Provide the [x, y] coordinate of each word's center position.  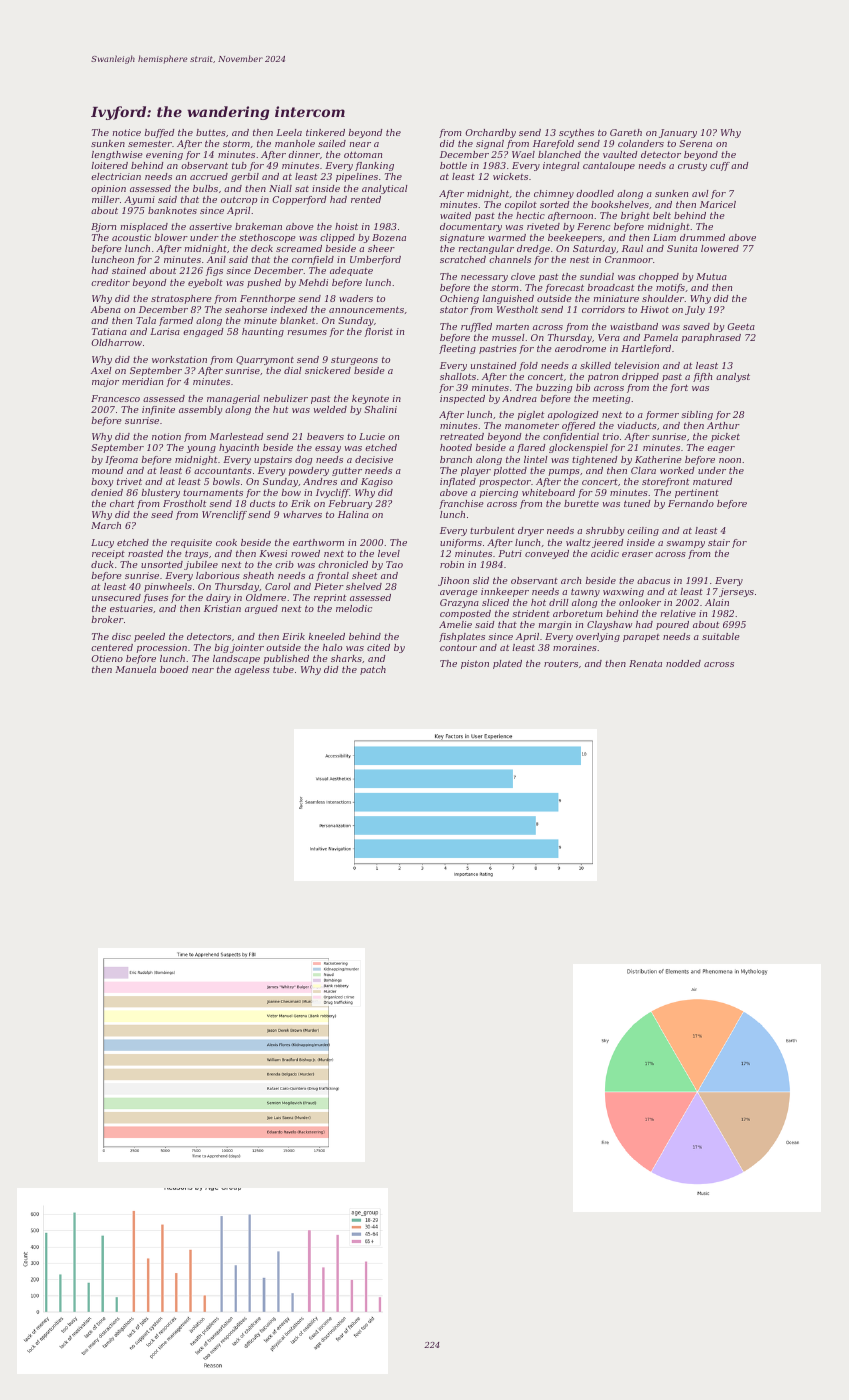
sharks [346, 658]
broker [107, 619]
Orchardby [490, 133]
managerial [233, 399]
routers [561, 664]
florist [378, 332]
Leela [289, 132]
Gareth [626, 132]
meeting [611, 399]
